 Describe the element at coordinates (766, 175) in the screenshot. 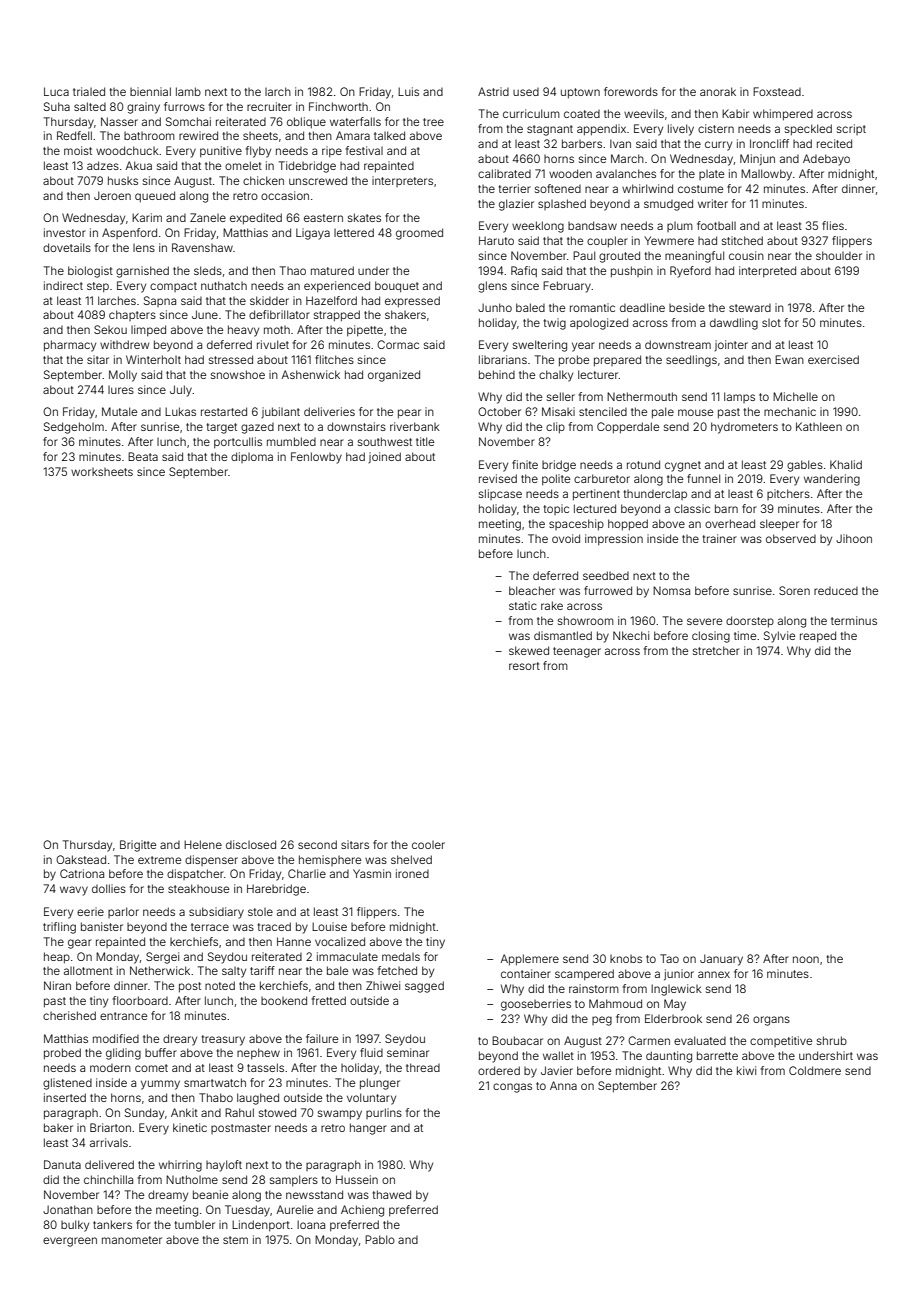

I see `Mallowby` at that location.
